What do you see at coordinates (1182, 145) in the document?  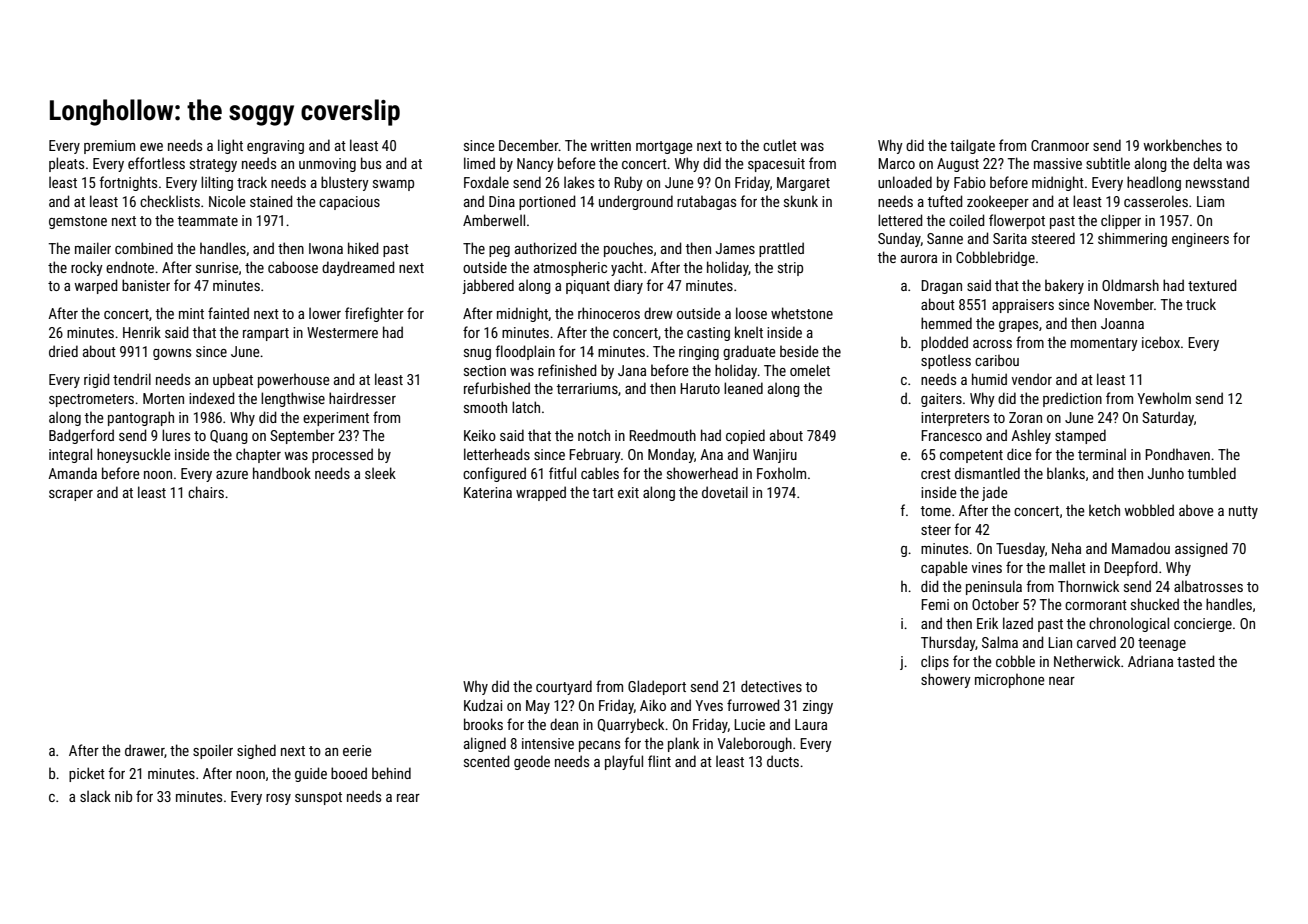 I see `workbenches` at bounding box center [1182, 145].
